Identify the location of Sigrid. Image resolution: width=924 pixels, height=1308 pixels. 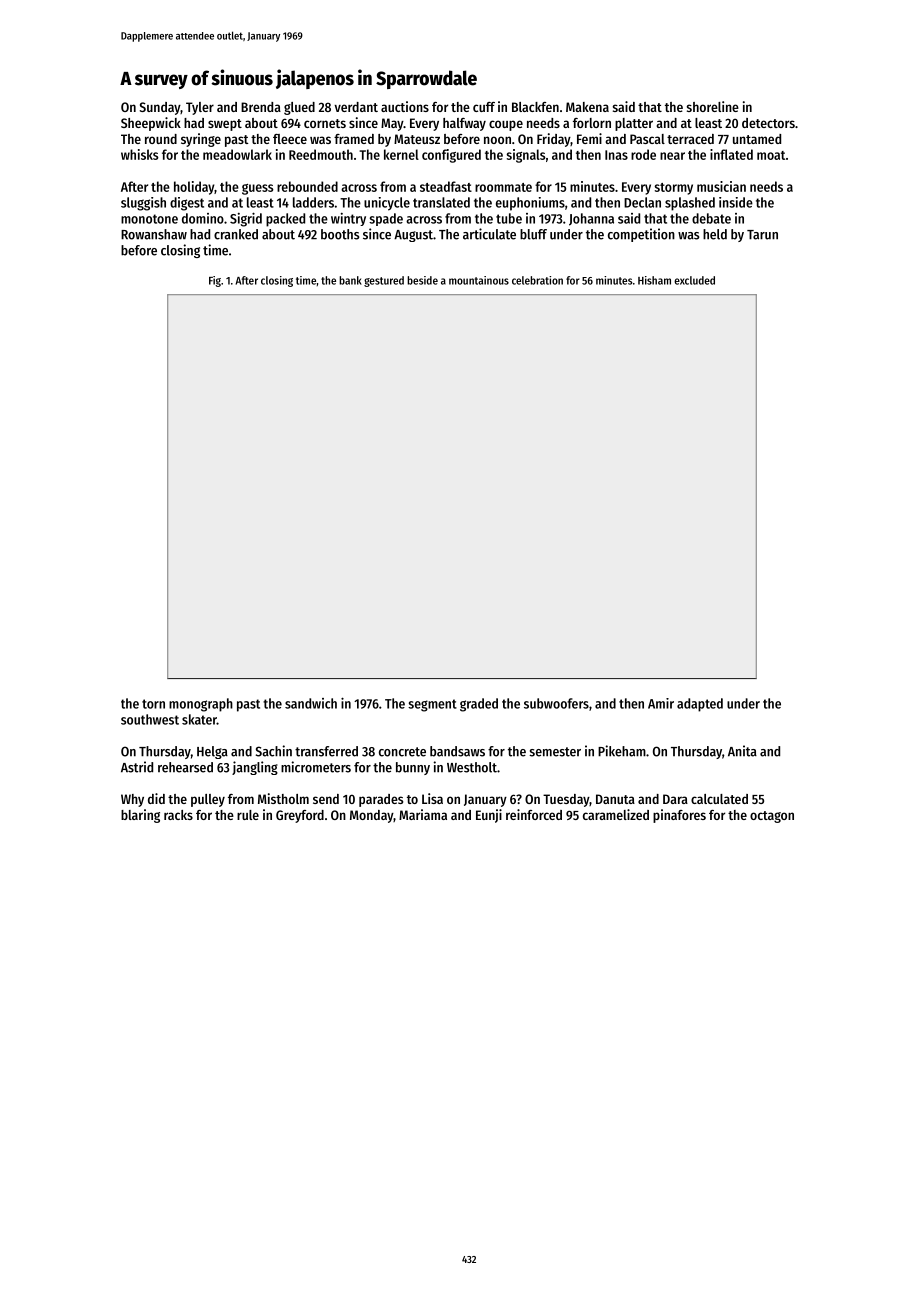
(246, 219).
